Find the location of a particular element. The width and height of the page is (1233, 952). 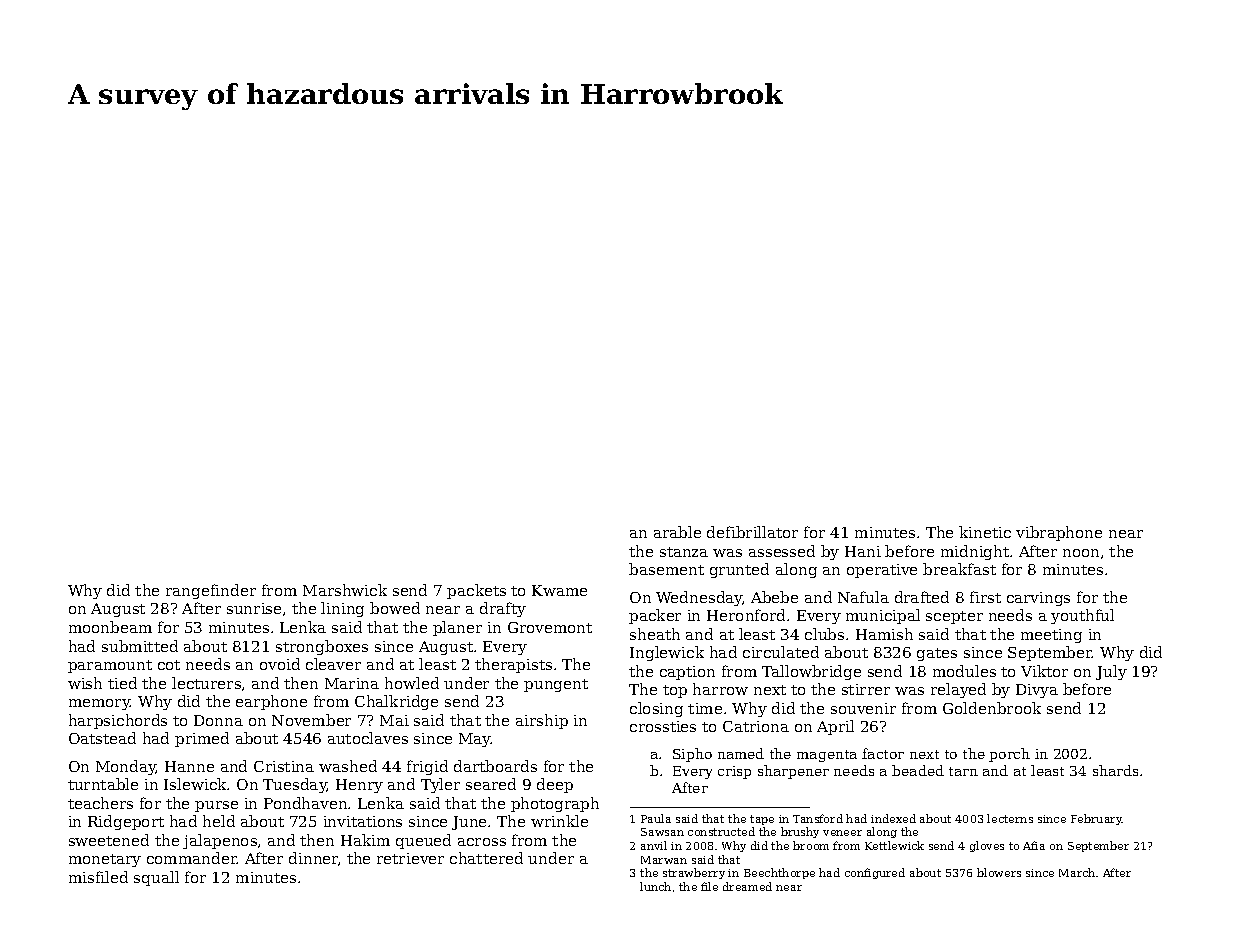

Tyler is located at coordinates (440, 785).
